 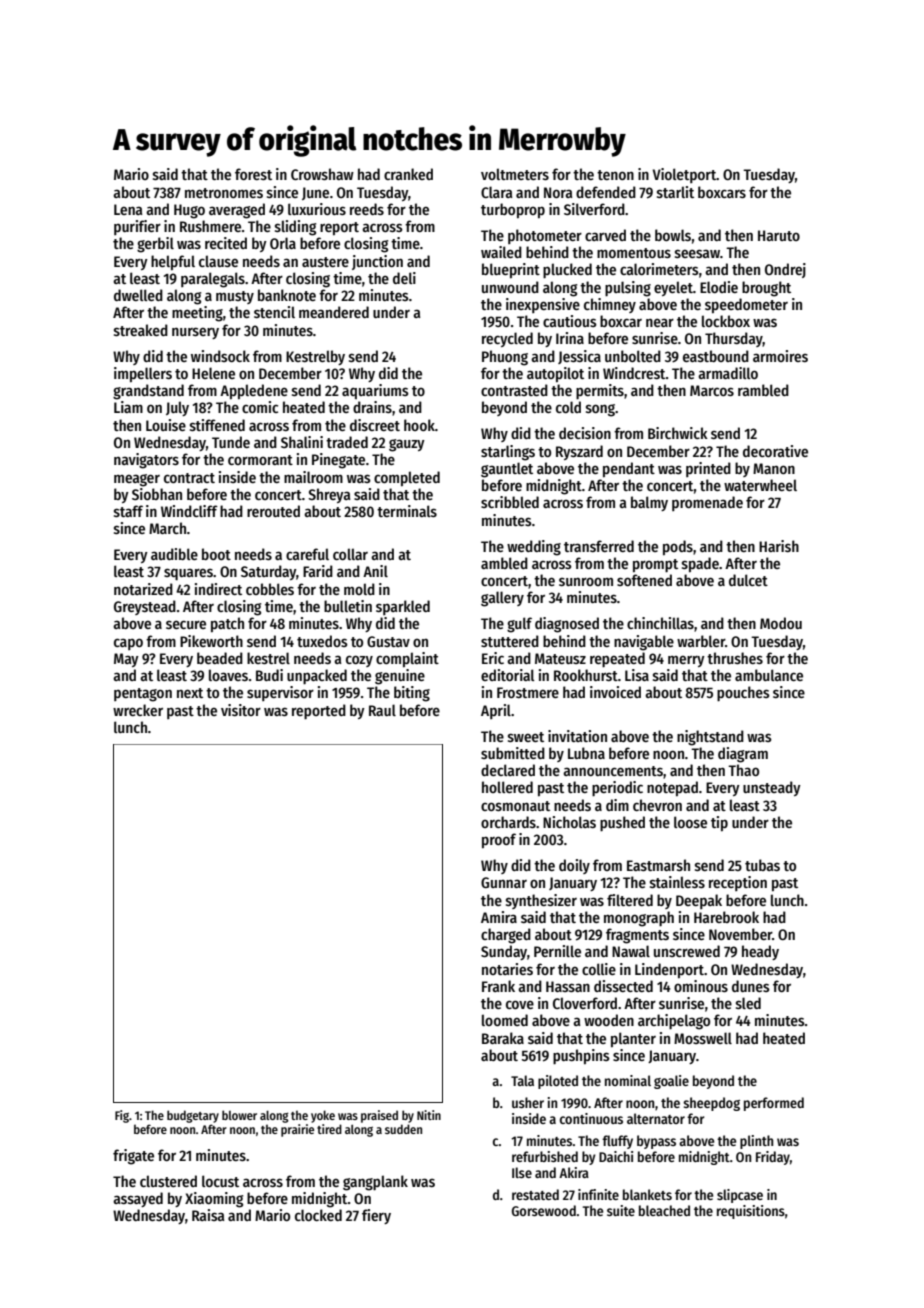 I want to click on fiery, so click(x=376, y=1216).
